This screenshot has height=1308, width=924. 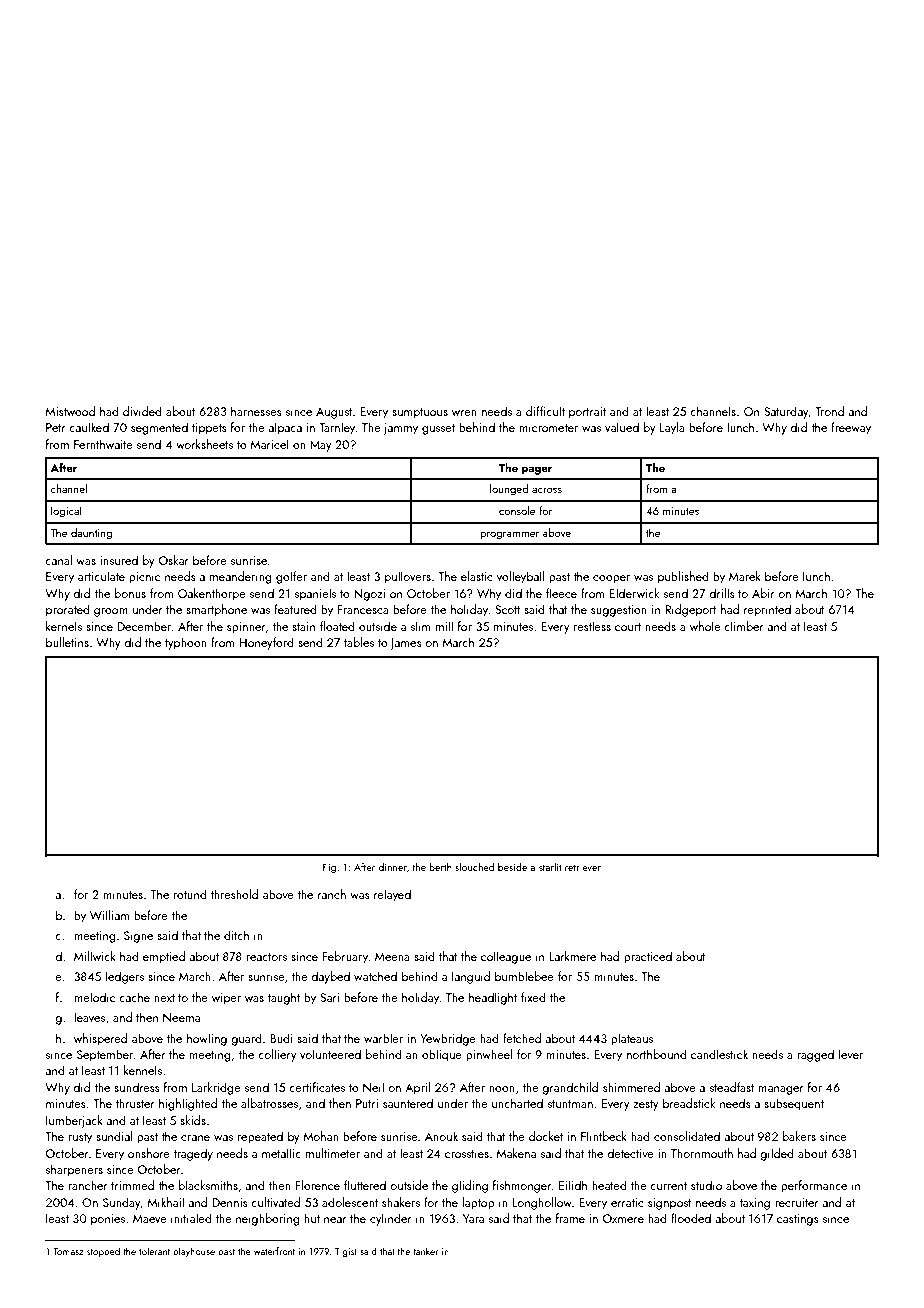 I want to click on Oxmere, so click(x=623, y=1218).
